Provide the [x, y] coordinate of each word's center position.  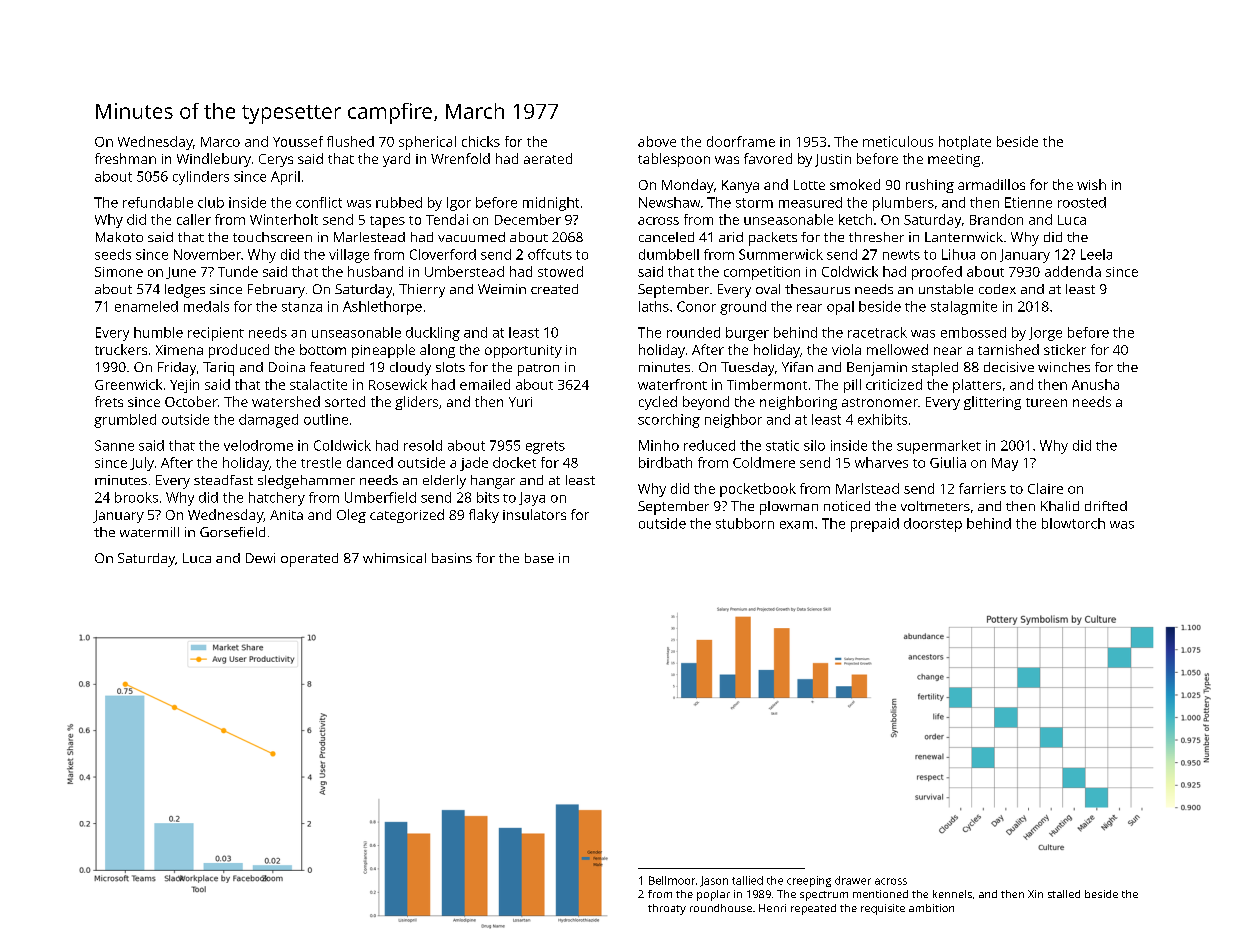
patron [538, 370]
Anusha [1095, 384]
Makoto [119, 237]
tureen [1046, 402]
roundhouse [721, 908]
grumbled [125, 421]
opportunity [523, 351]
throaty [667, 909]
